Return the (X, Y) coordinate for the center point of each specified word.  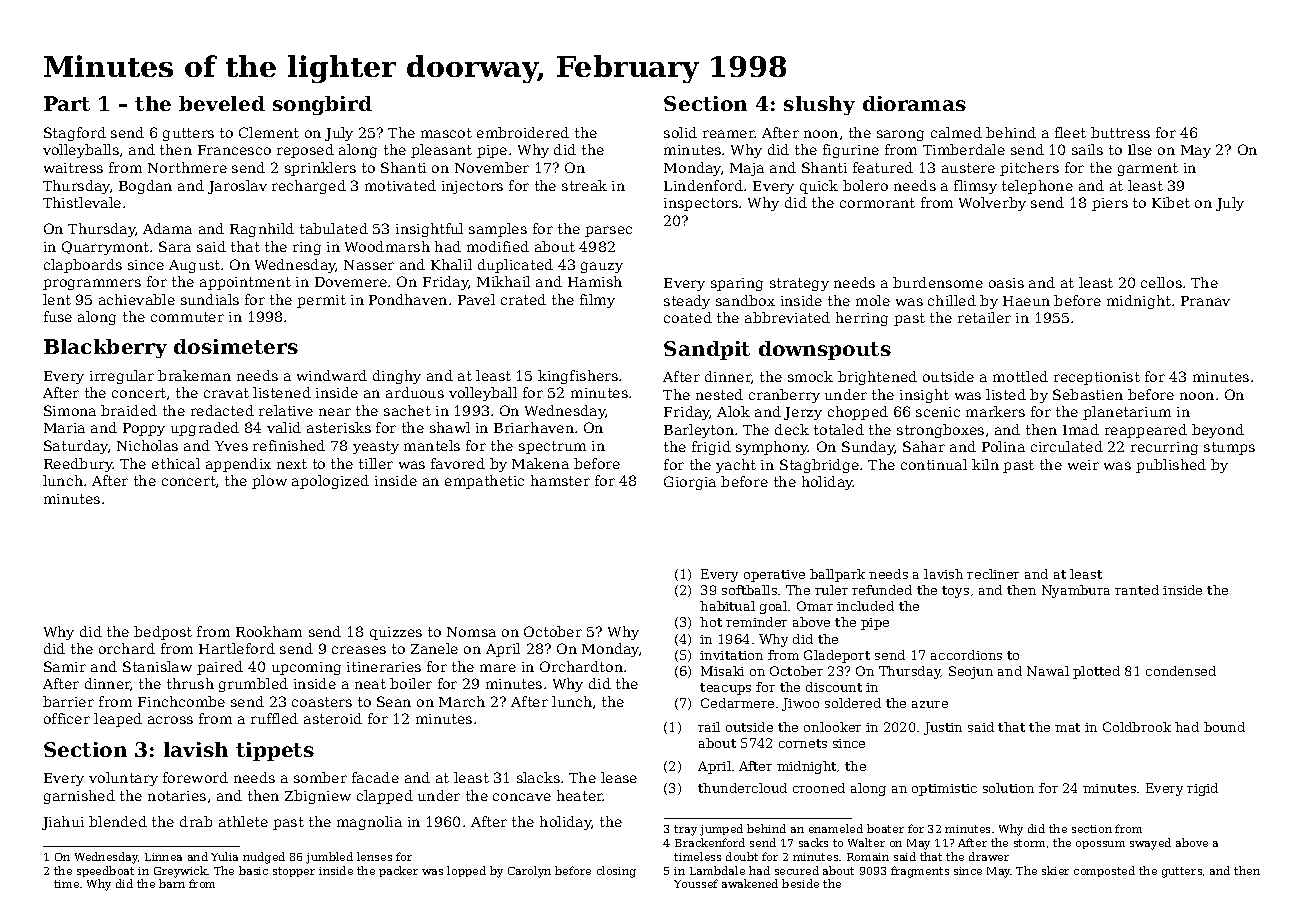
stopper (294, 872)
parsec (608, 231)
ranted (1137, 590)
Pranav (1205, 301)
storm (1029, 843)
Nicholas (147, 445)
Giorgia (690, 483)
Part (67, 103)
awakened (750, 883)
